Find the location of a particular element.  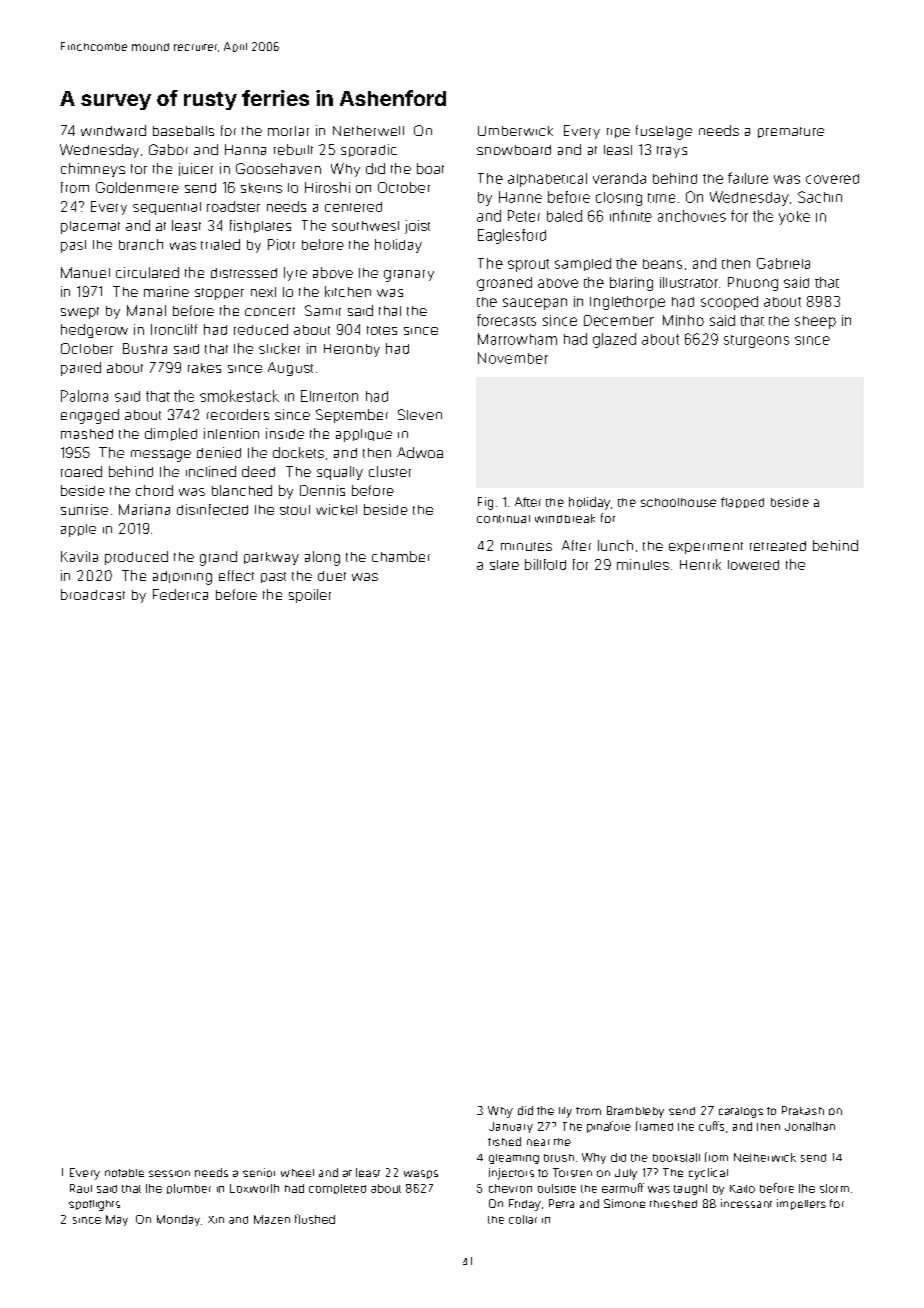

November is located at coordinates (513, 358).
